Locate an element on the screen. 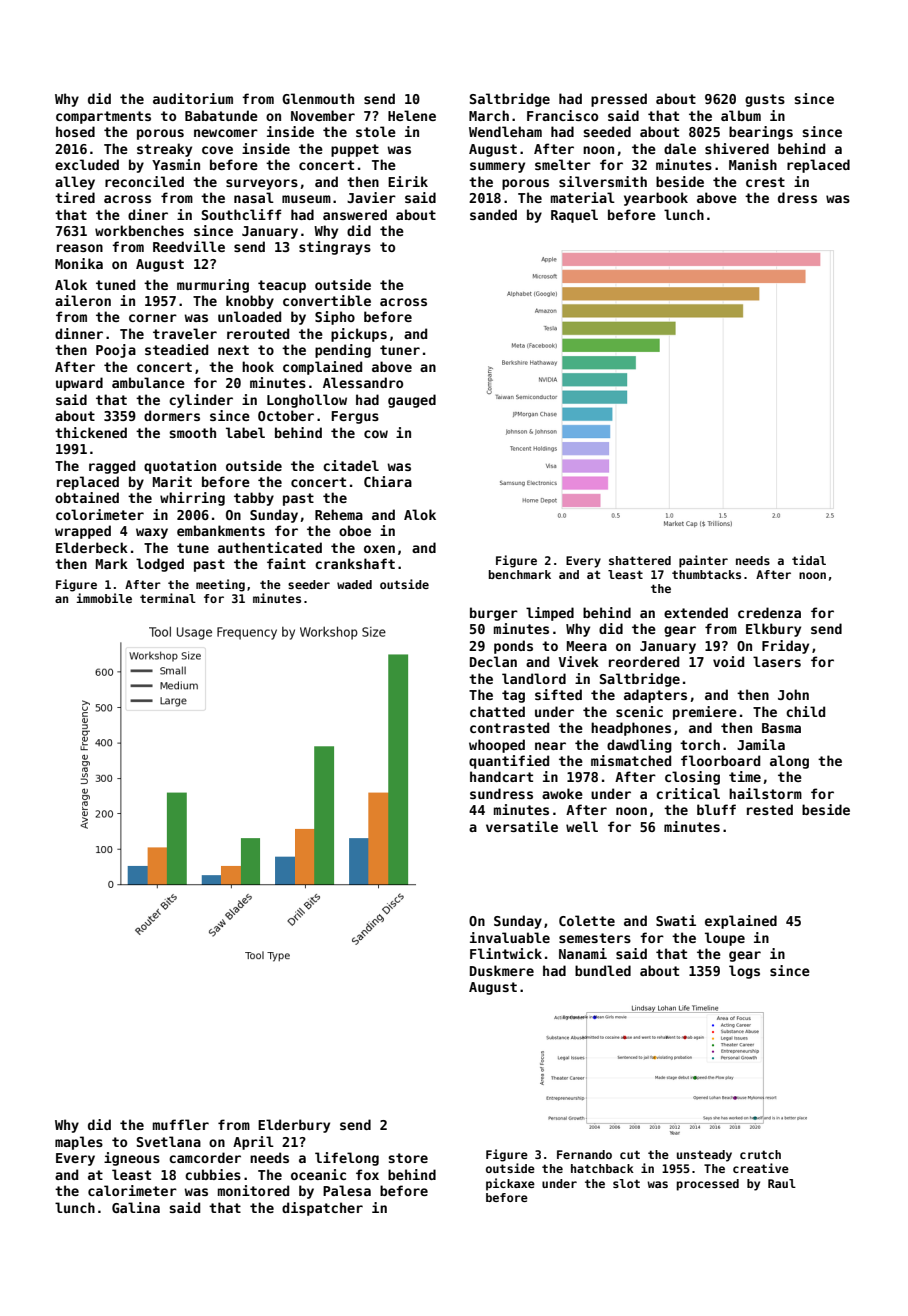 Image resolution: width=908 pixels, height=1316 pixels. crutch is located at coordinates (760, 1154).
